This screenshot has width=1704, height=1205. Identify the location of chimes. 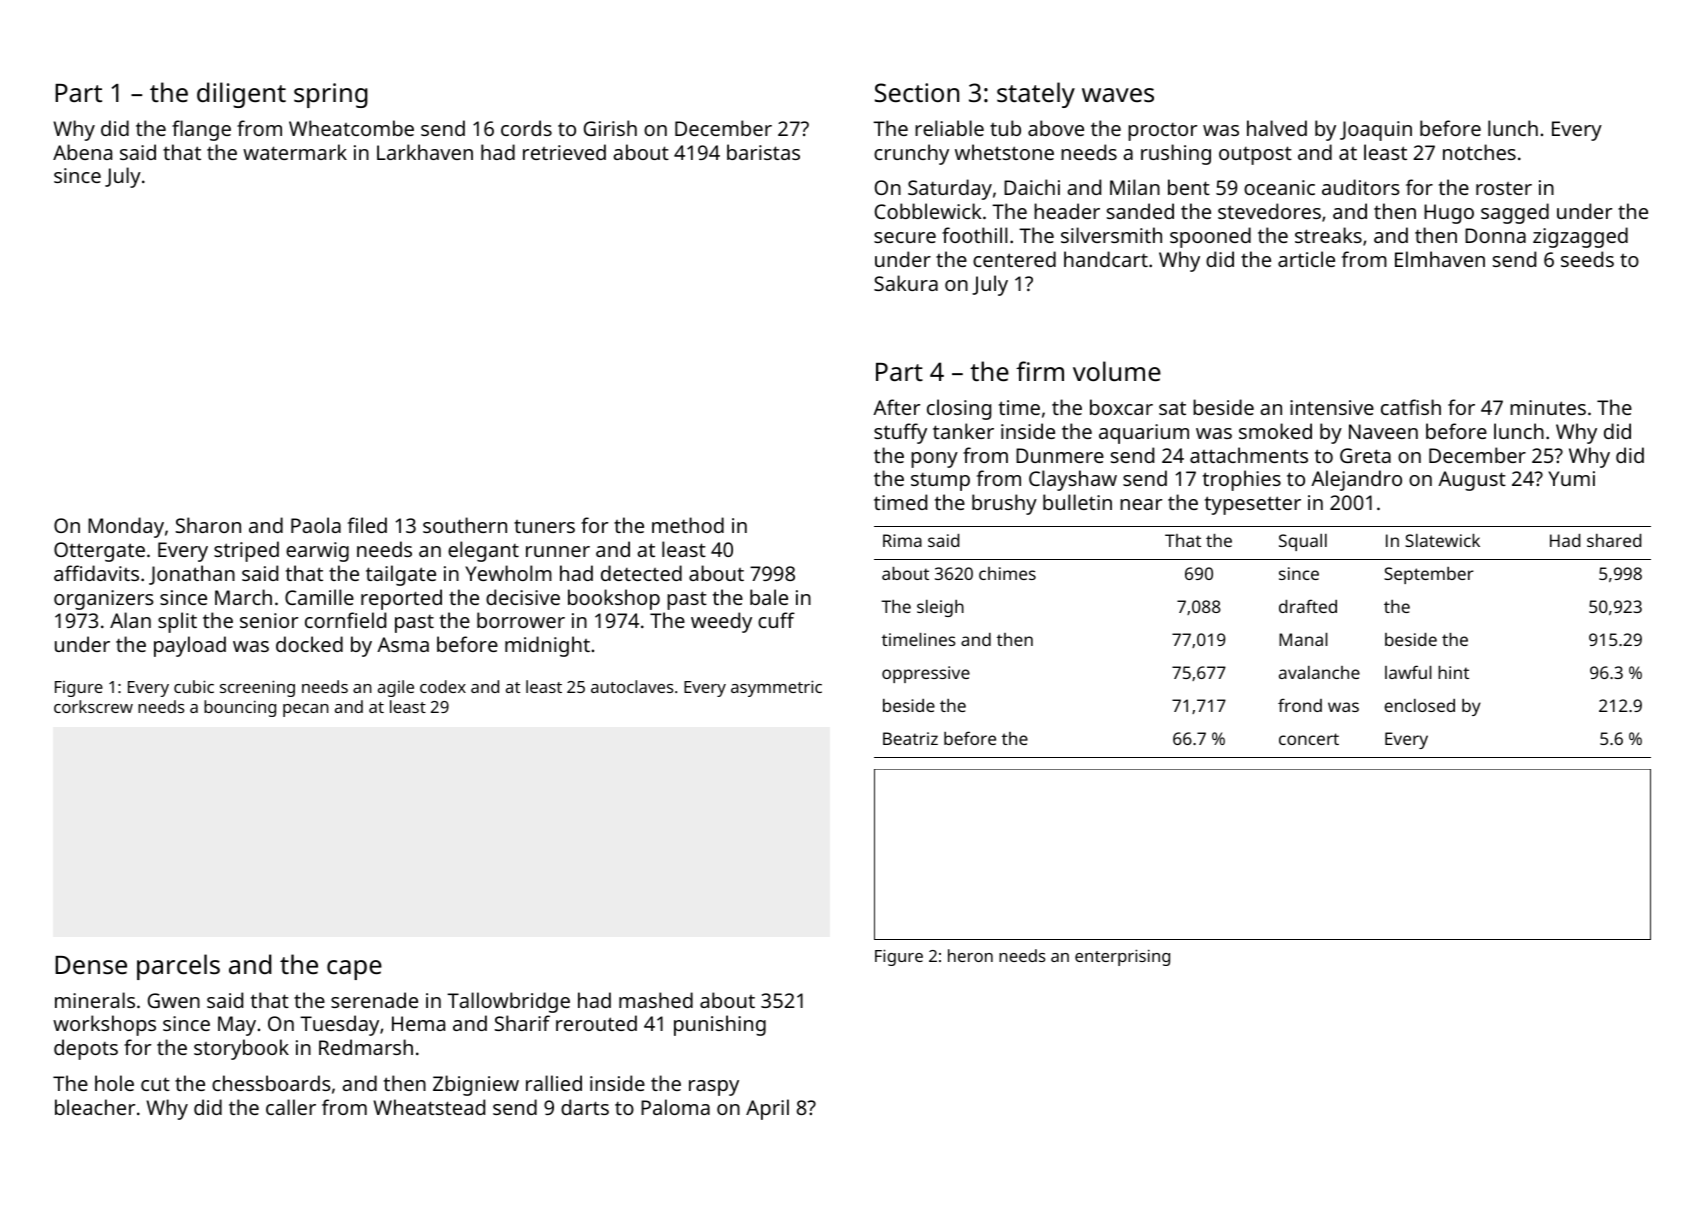
(1007, 573).
